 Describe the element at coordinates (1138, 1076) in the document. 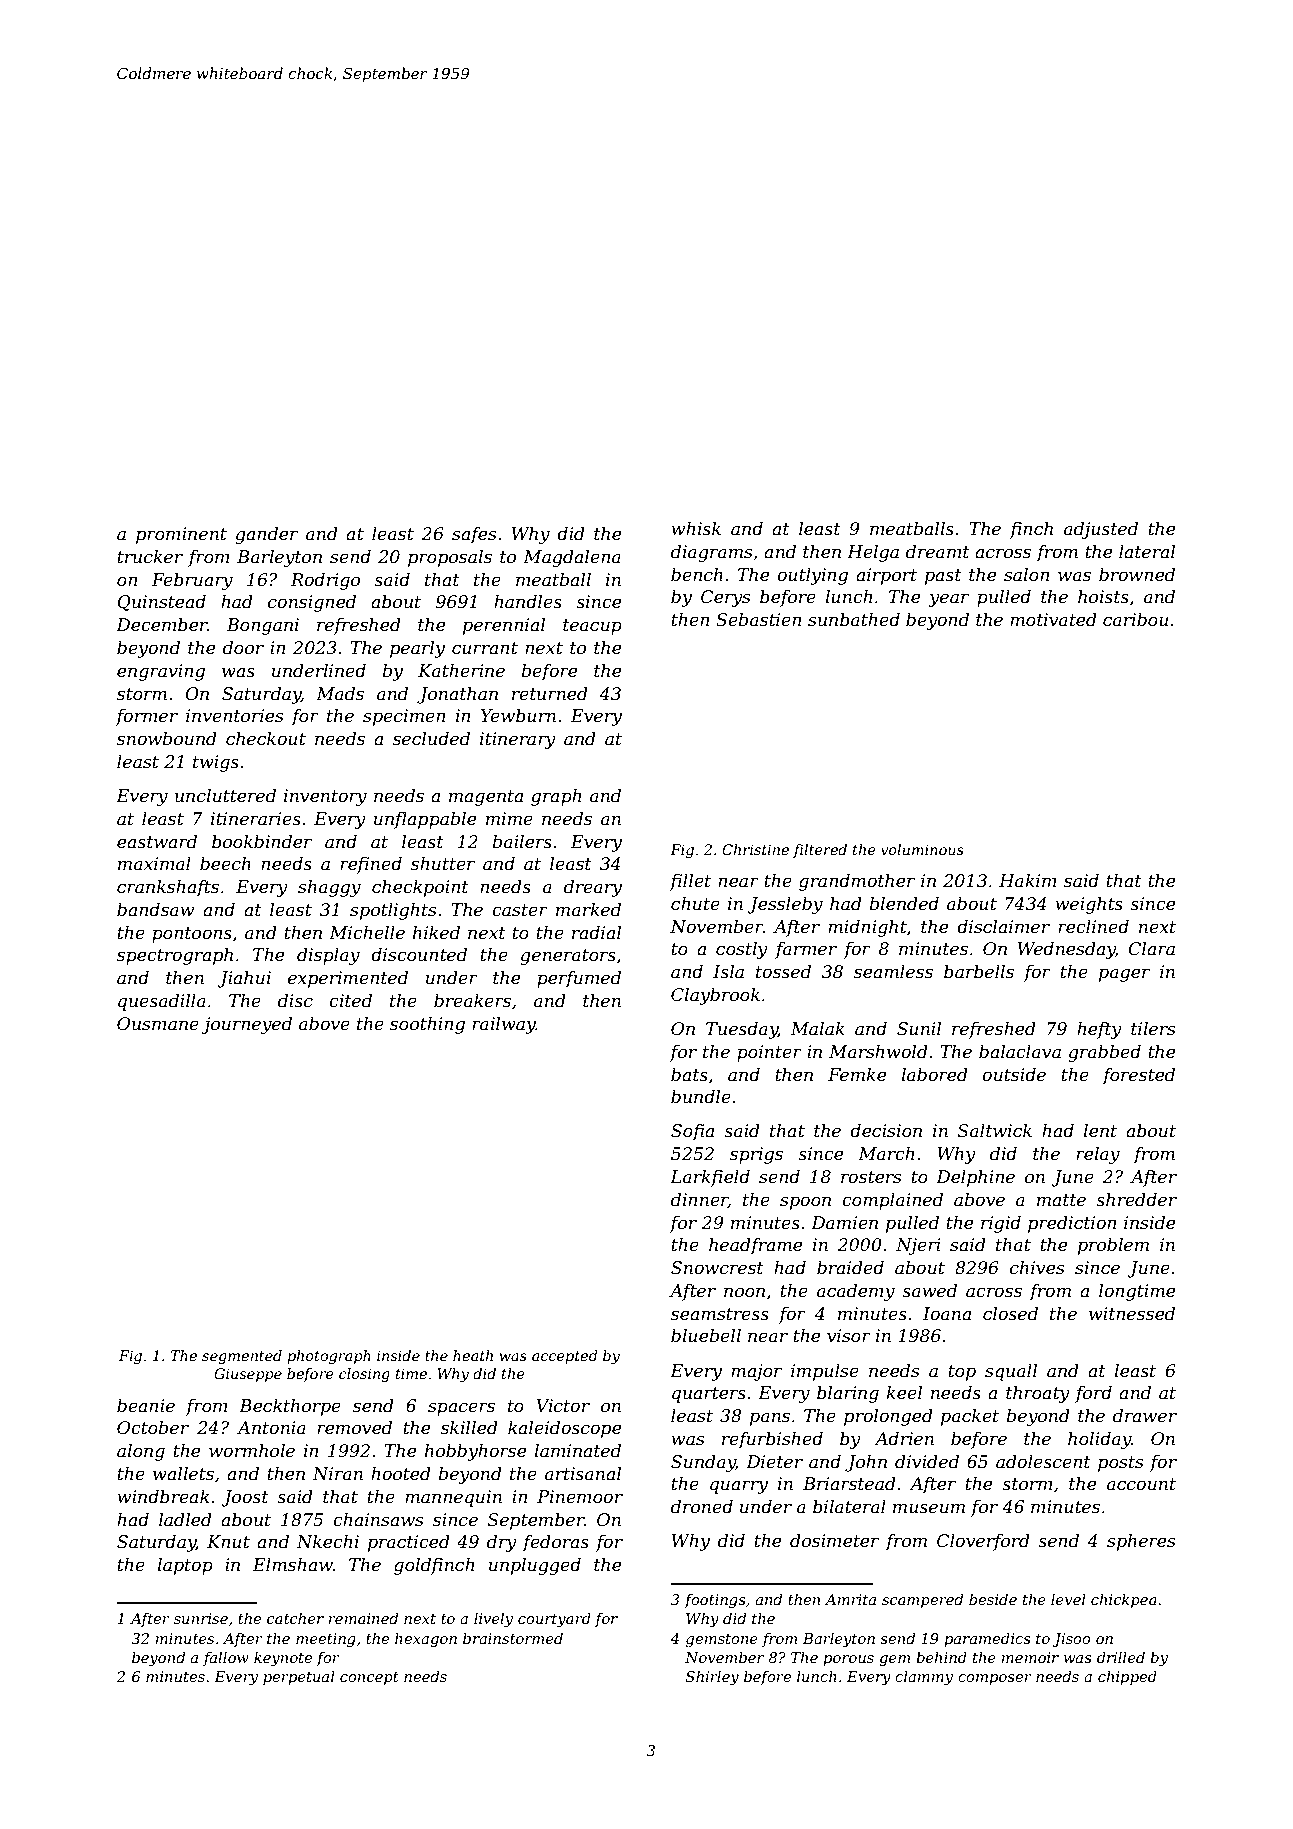

I see `forested` at that location.
